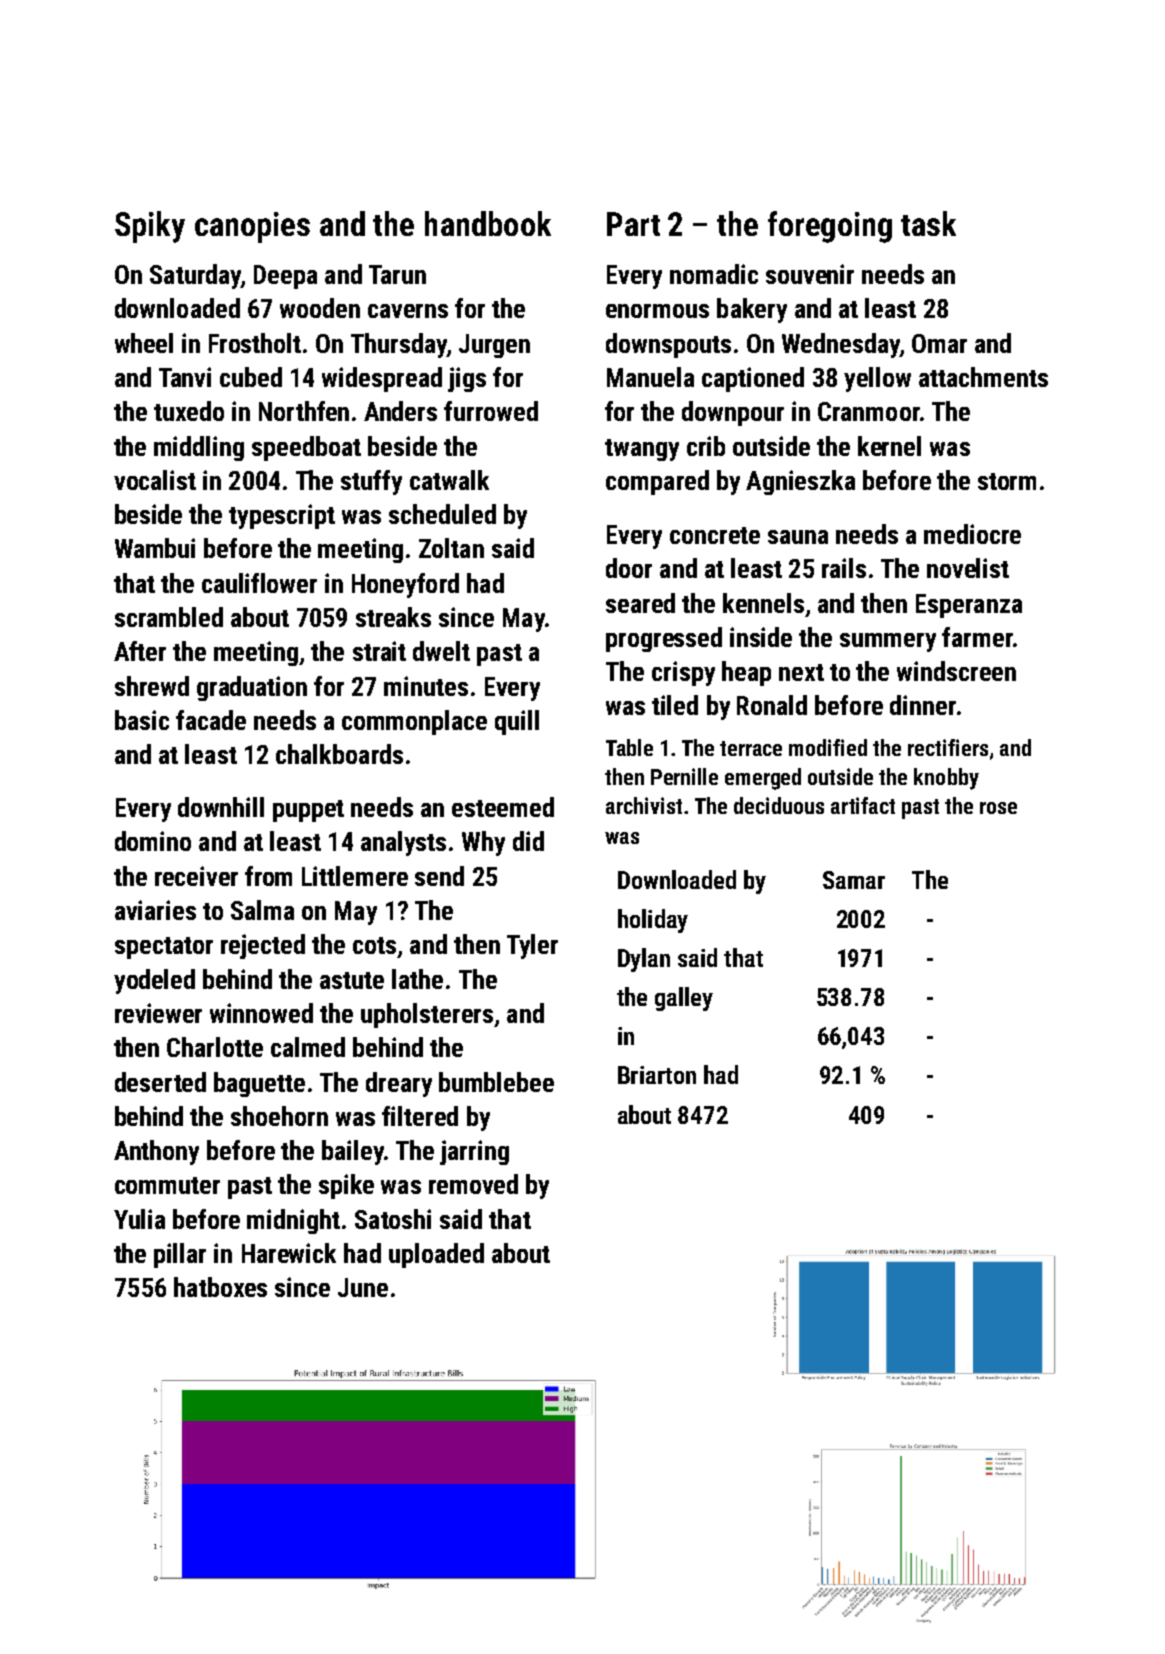 The height and width of the image is (1654, 1165). What do you see at coordinates (854, 880) in the image?
I see `Samar` at bounding box center [854, 880].
